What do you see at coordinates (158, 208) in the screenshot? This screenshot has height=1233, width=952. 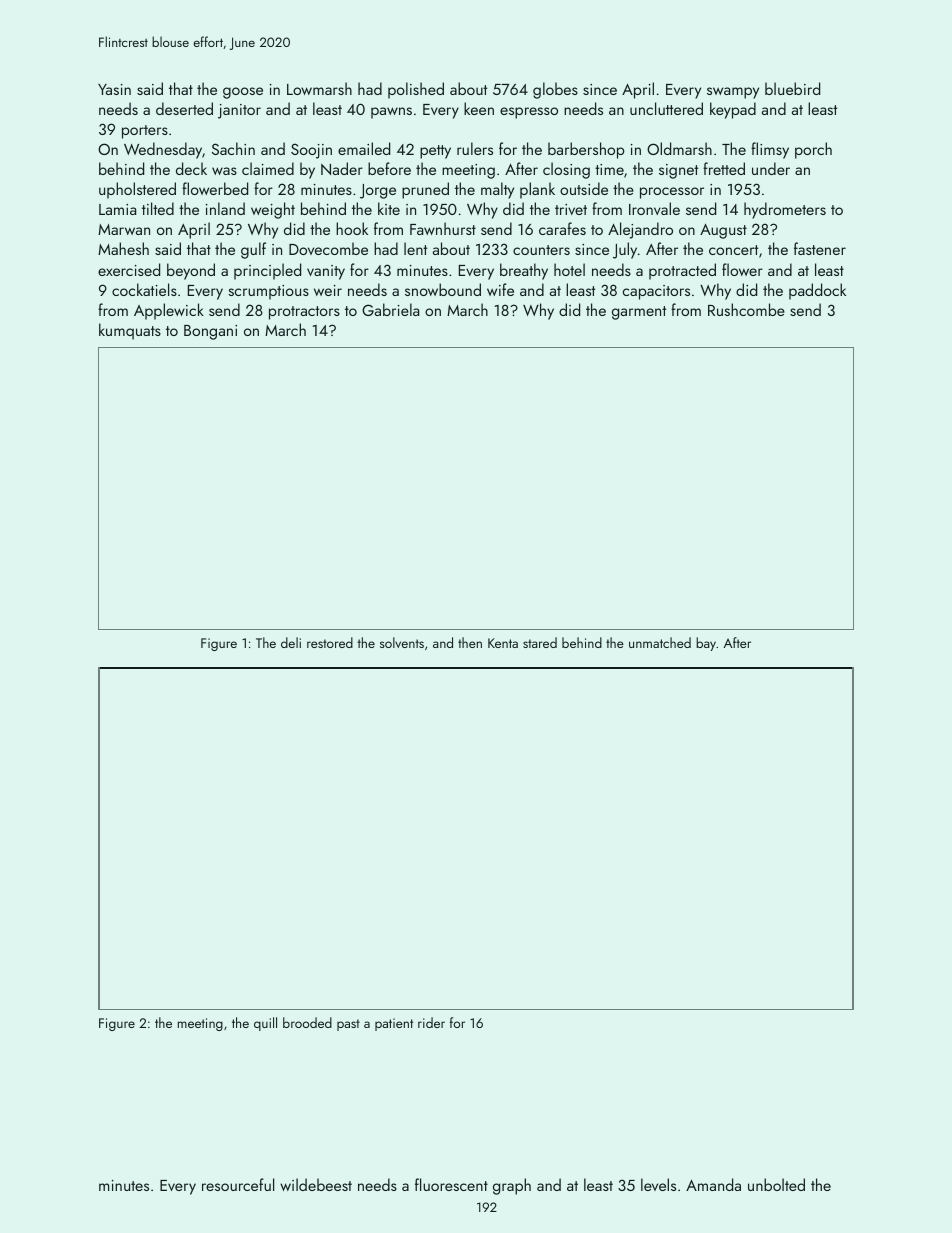 I see `tilted` at bounding box center [158, 208].
